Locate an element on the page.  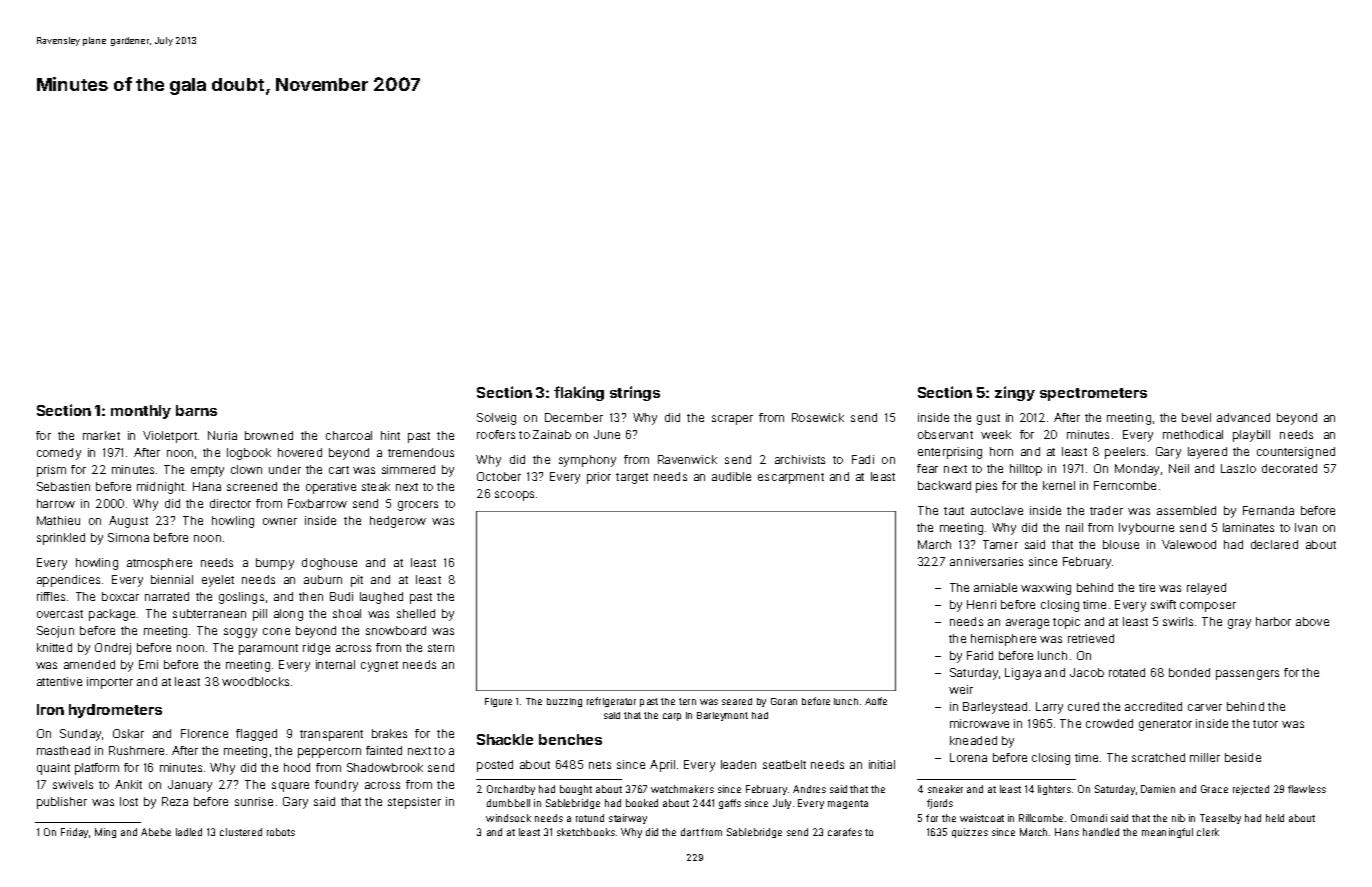
cygnet is located at coordinates (379, 666).
